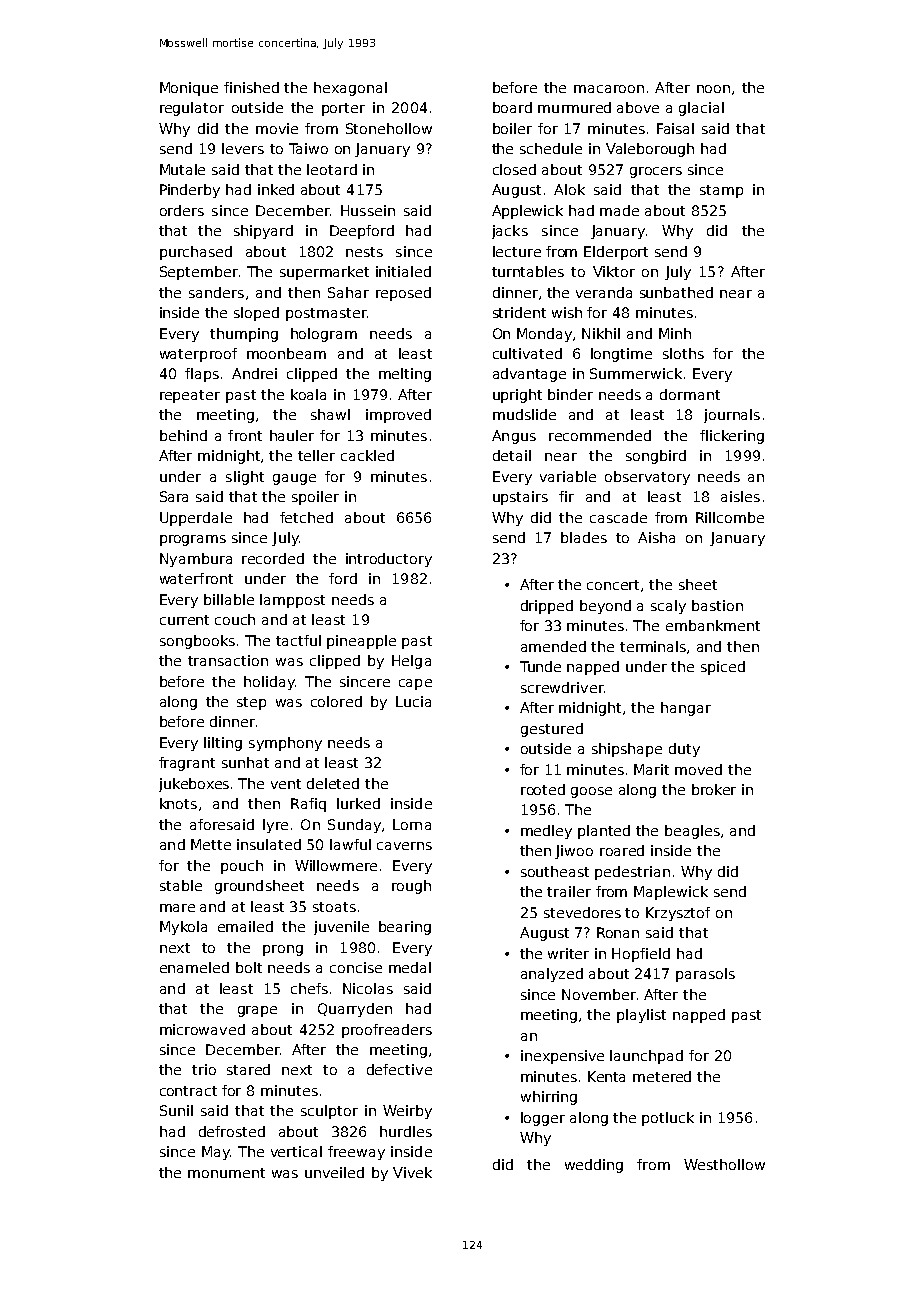  Describe the element at coordinates (656, 537) in the screenshot. I see `Aisha` at that location.
